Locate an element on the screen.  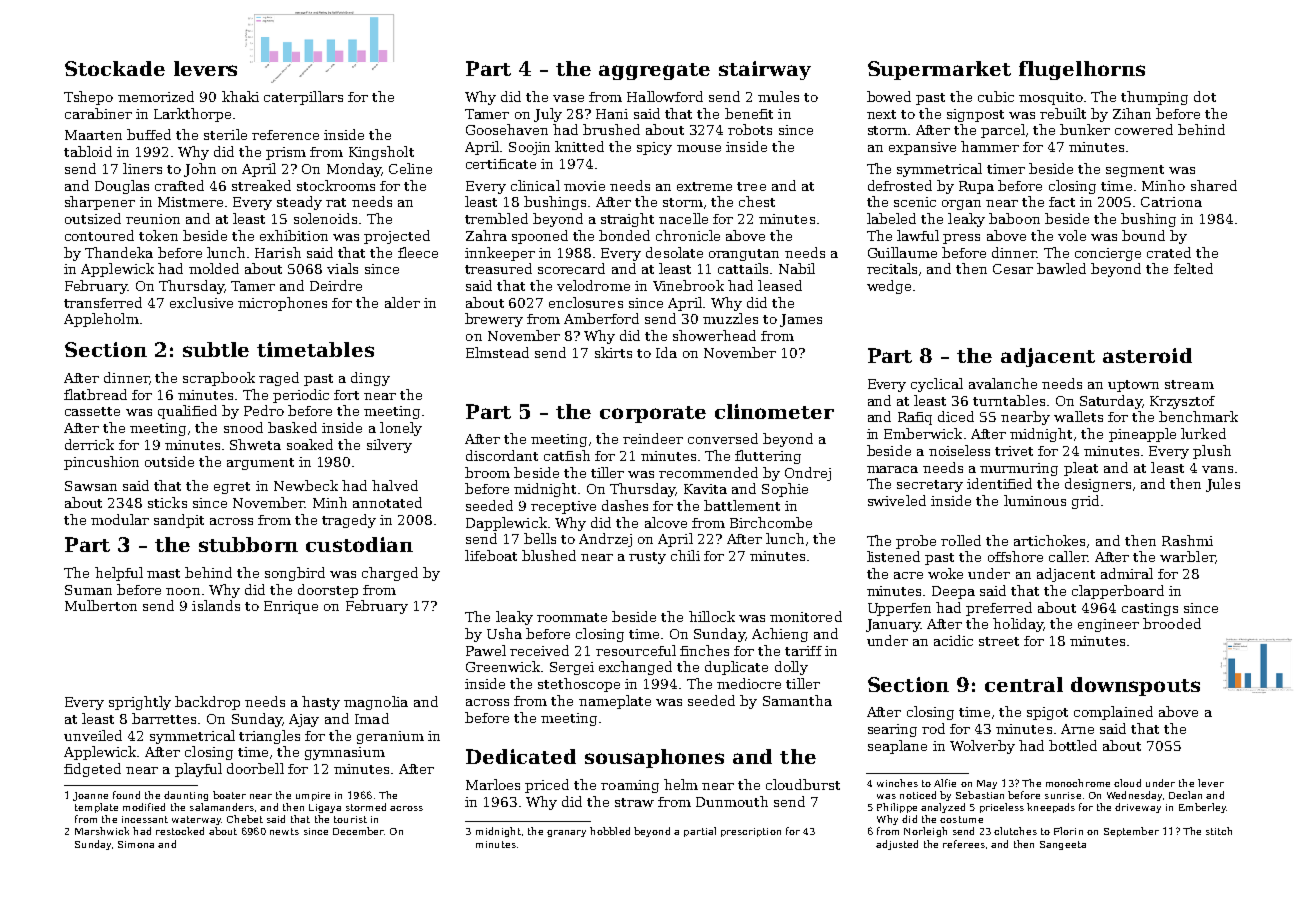
castings is located at coordinates (1150, 609).
